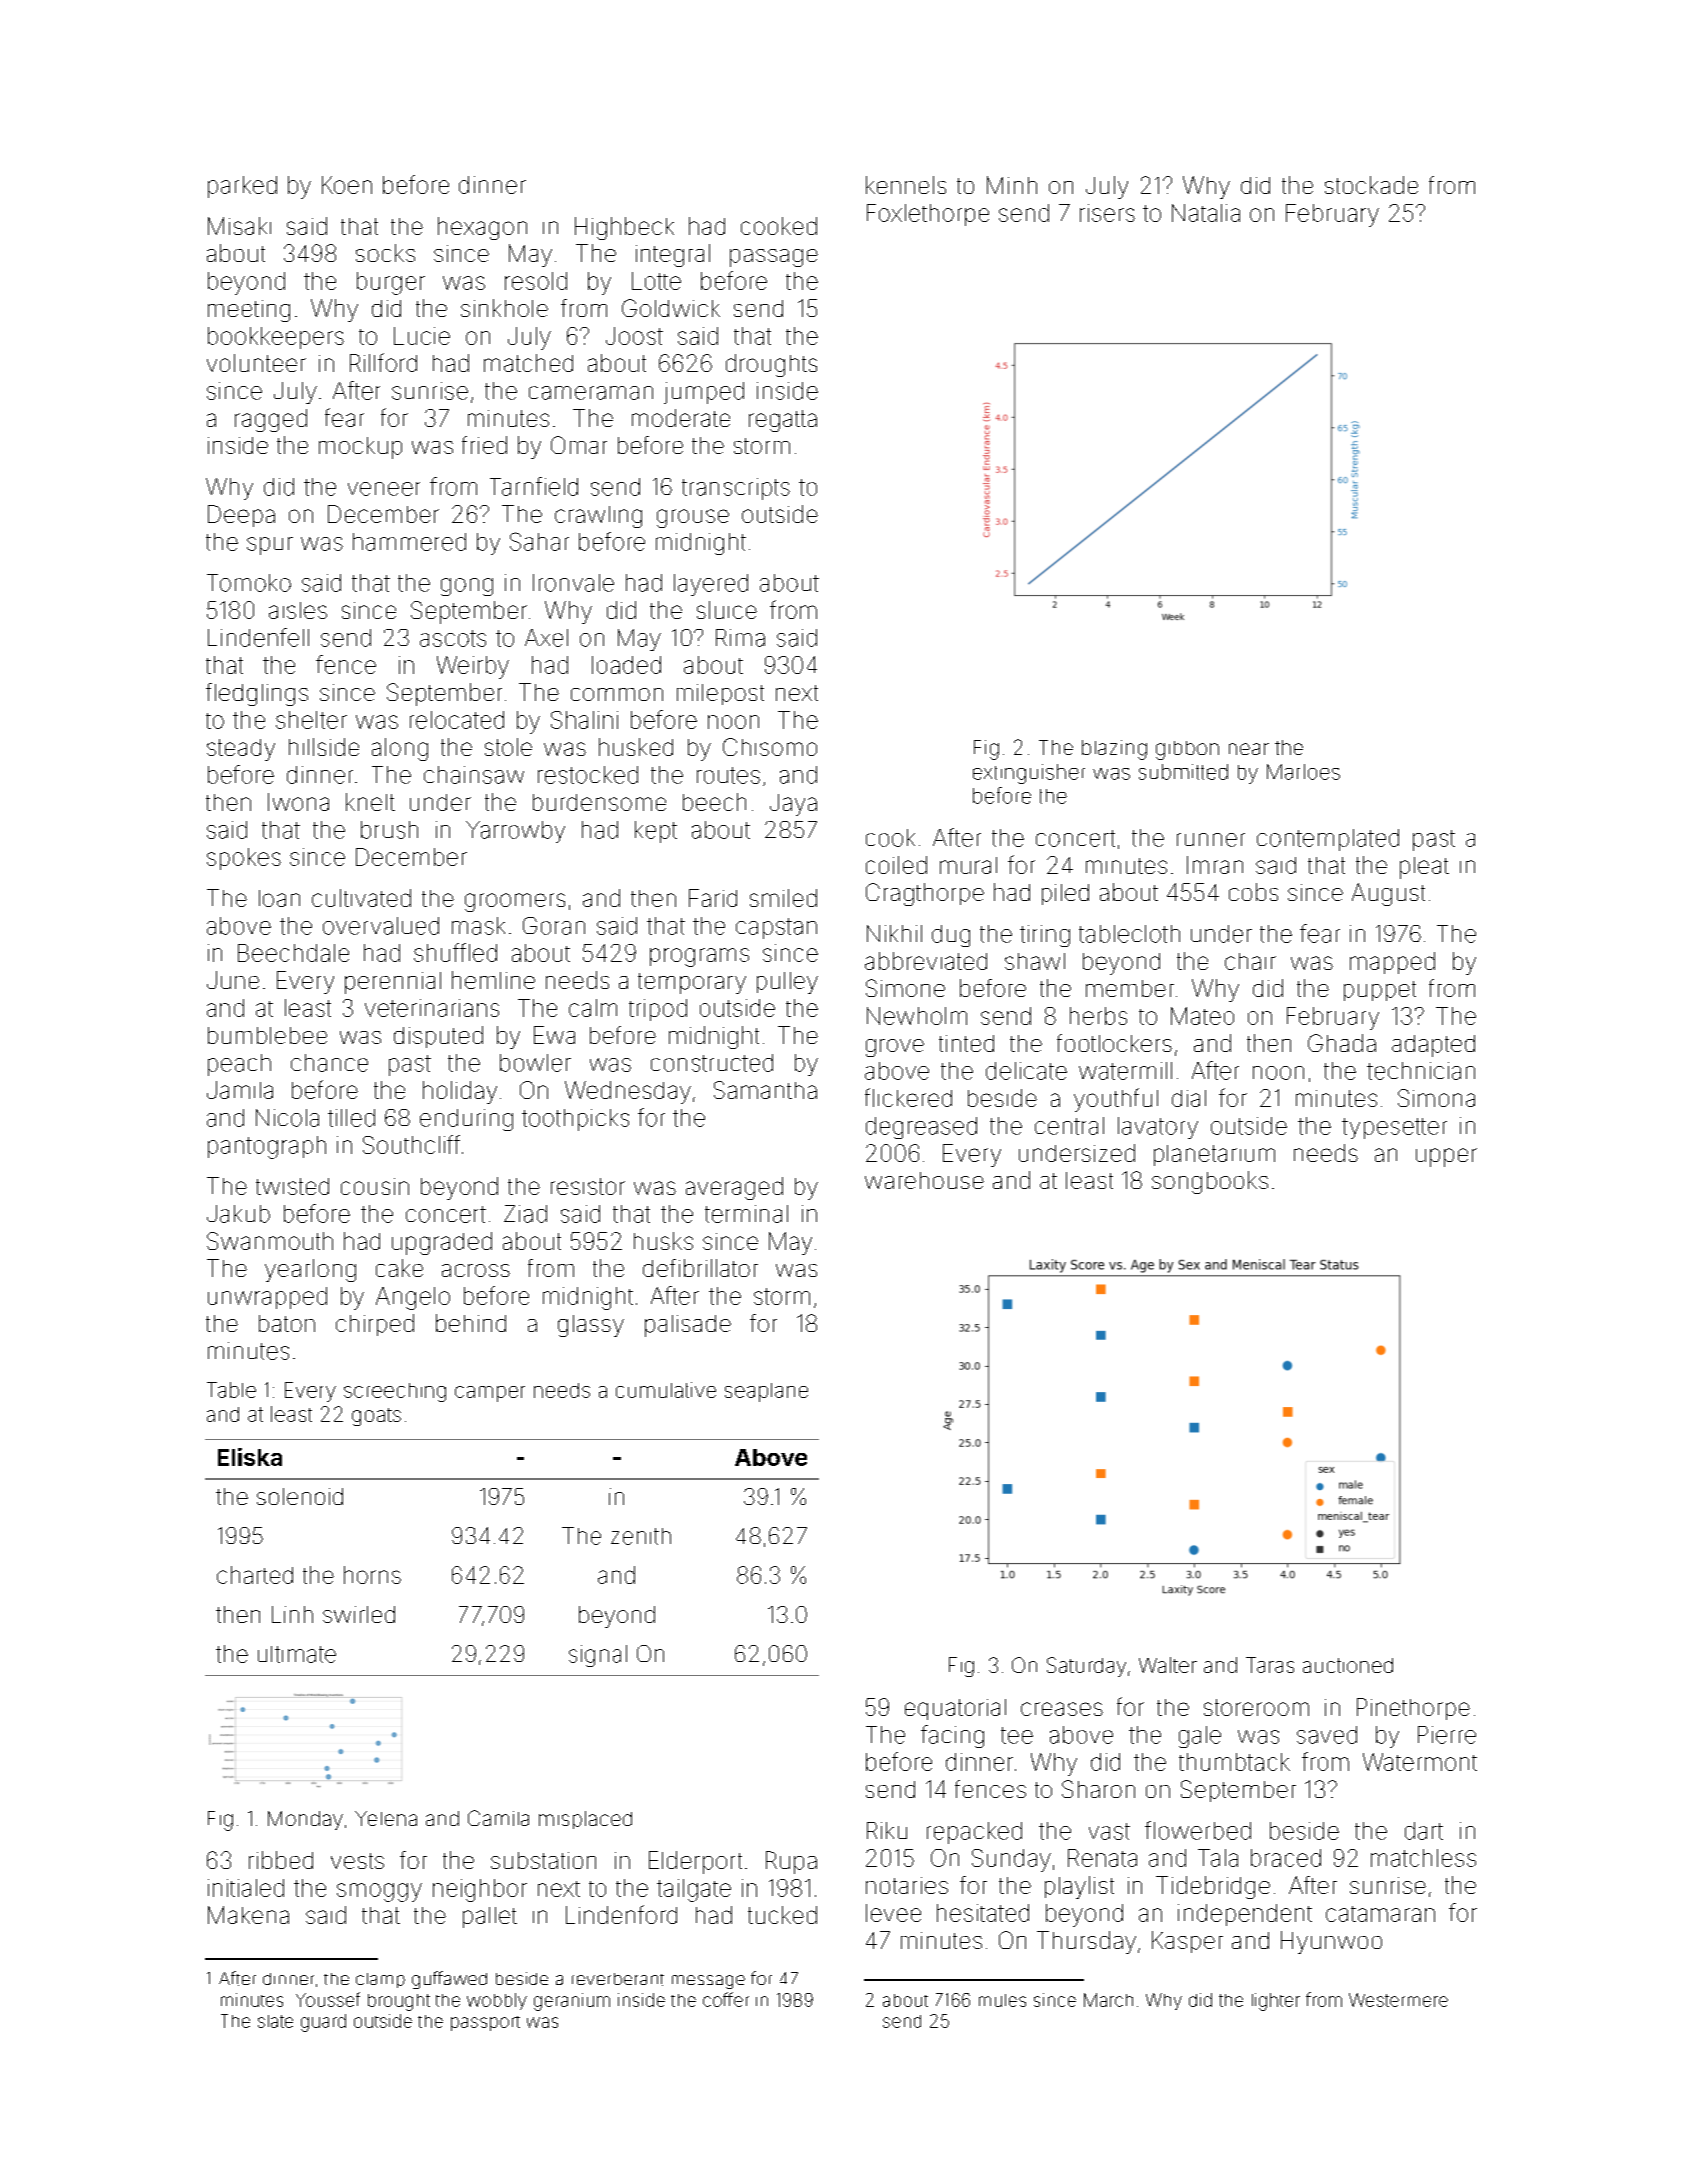 The height and width of the screenshot is (2178, 1683). I want to click on mural, so click(968, 865).
